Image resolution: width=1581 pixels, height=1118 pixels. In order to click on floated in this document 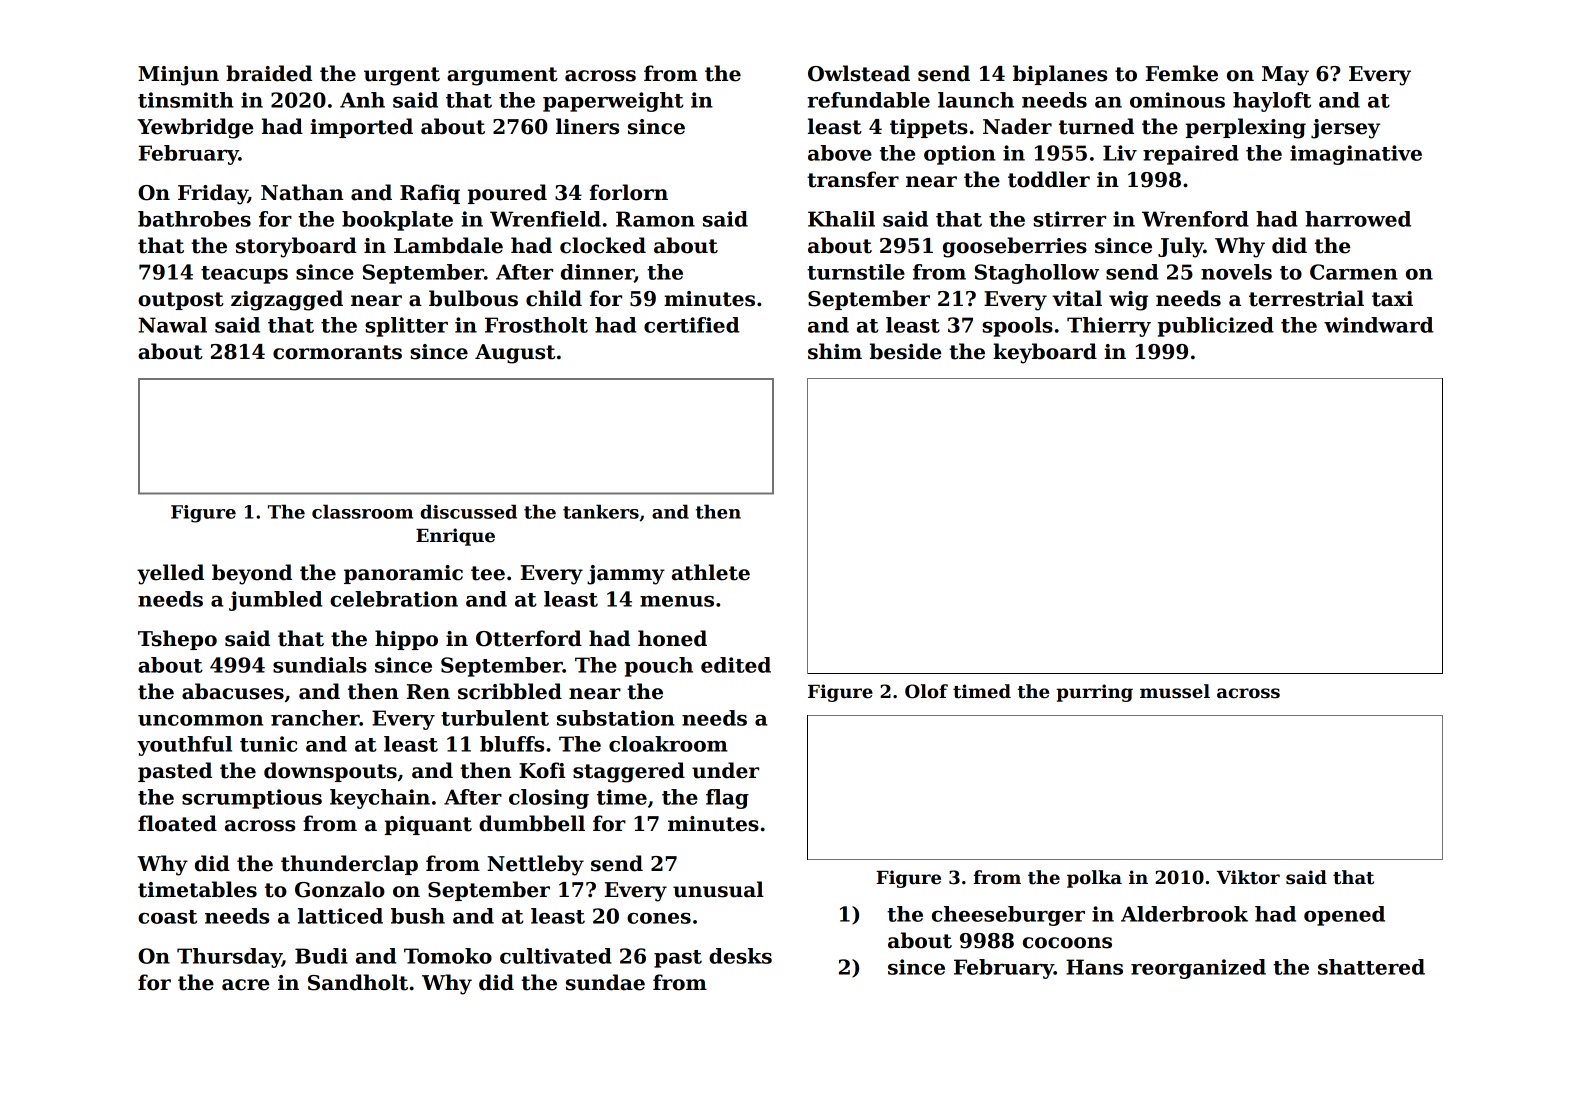, I will do `click(177, 823)`.
